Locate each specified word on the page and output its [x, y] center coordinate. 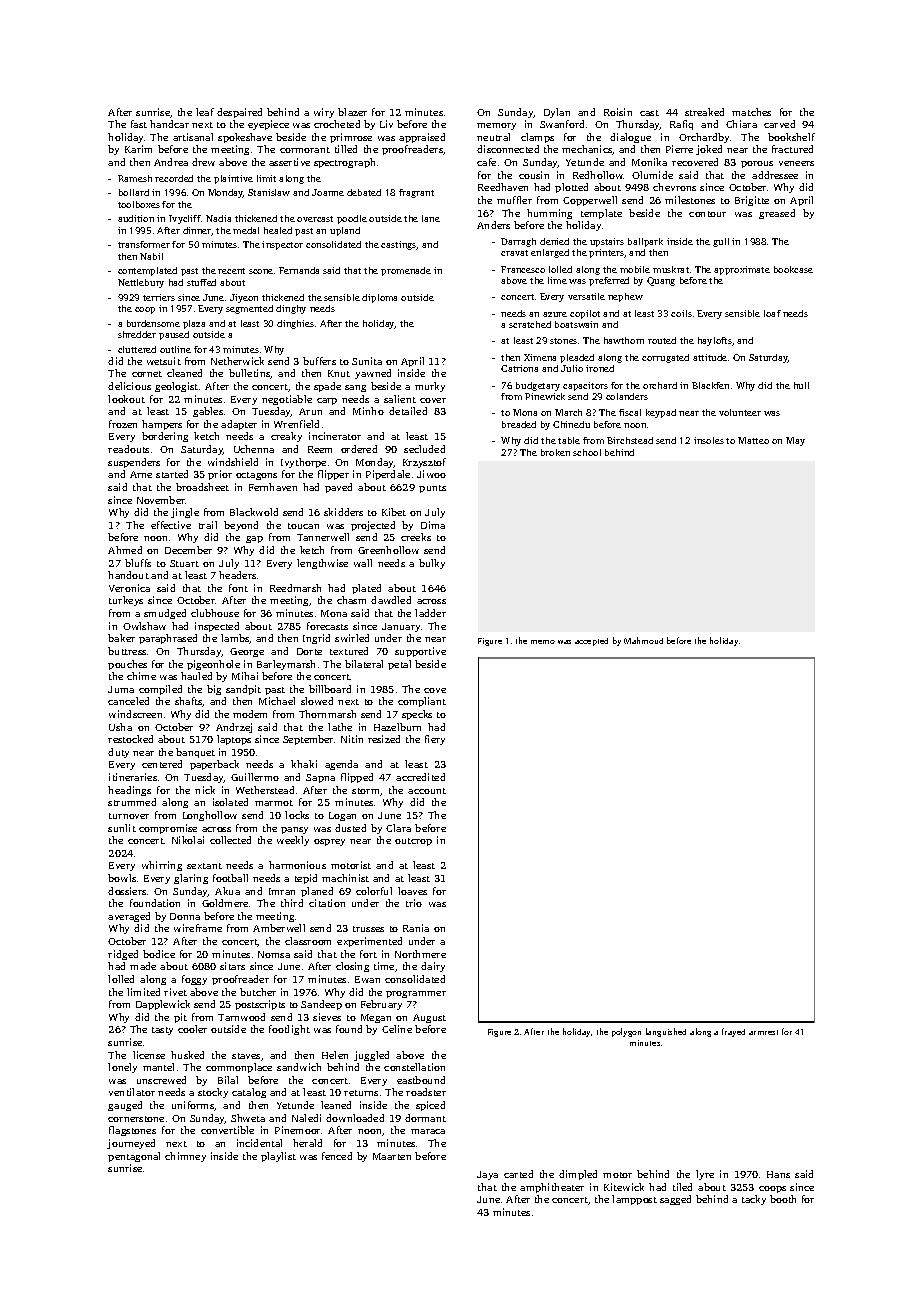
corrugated [665, 358]
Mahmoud [643, 640]
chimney [185, 1157]
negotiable [287, 400]
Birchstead [630, 440]
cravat [514, 253]
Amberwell [279, 928]
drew [203, 162]
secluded [424, 449]
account [427, 791]
